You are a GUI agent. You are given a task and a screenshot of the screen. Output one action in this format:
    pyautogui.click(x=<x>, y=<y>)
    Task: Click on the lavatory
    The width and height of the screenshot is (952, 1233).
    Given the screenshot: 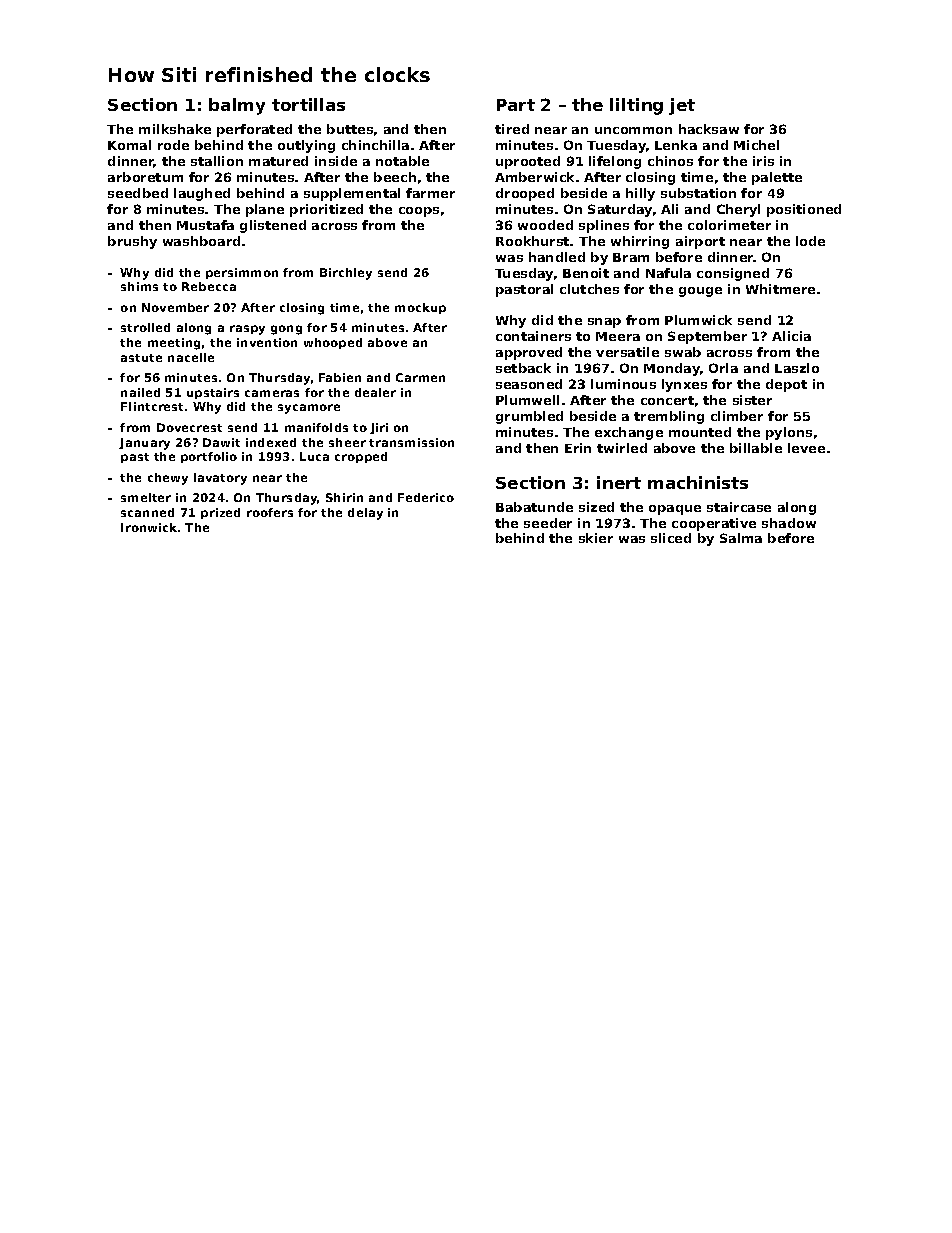 What is the action you would take?
    pyautogui.click(x=220, y=479)
